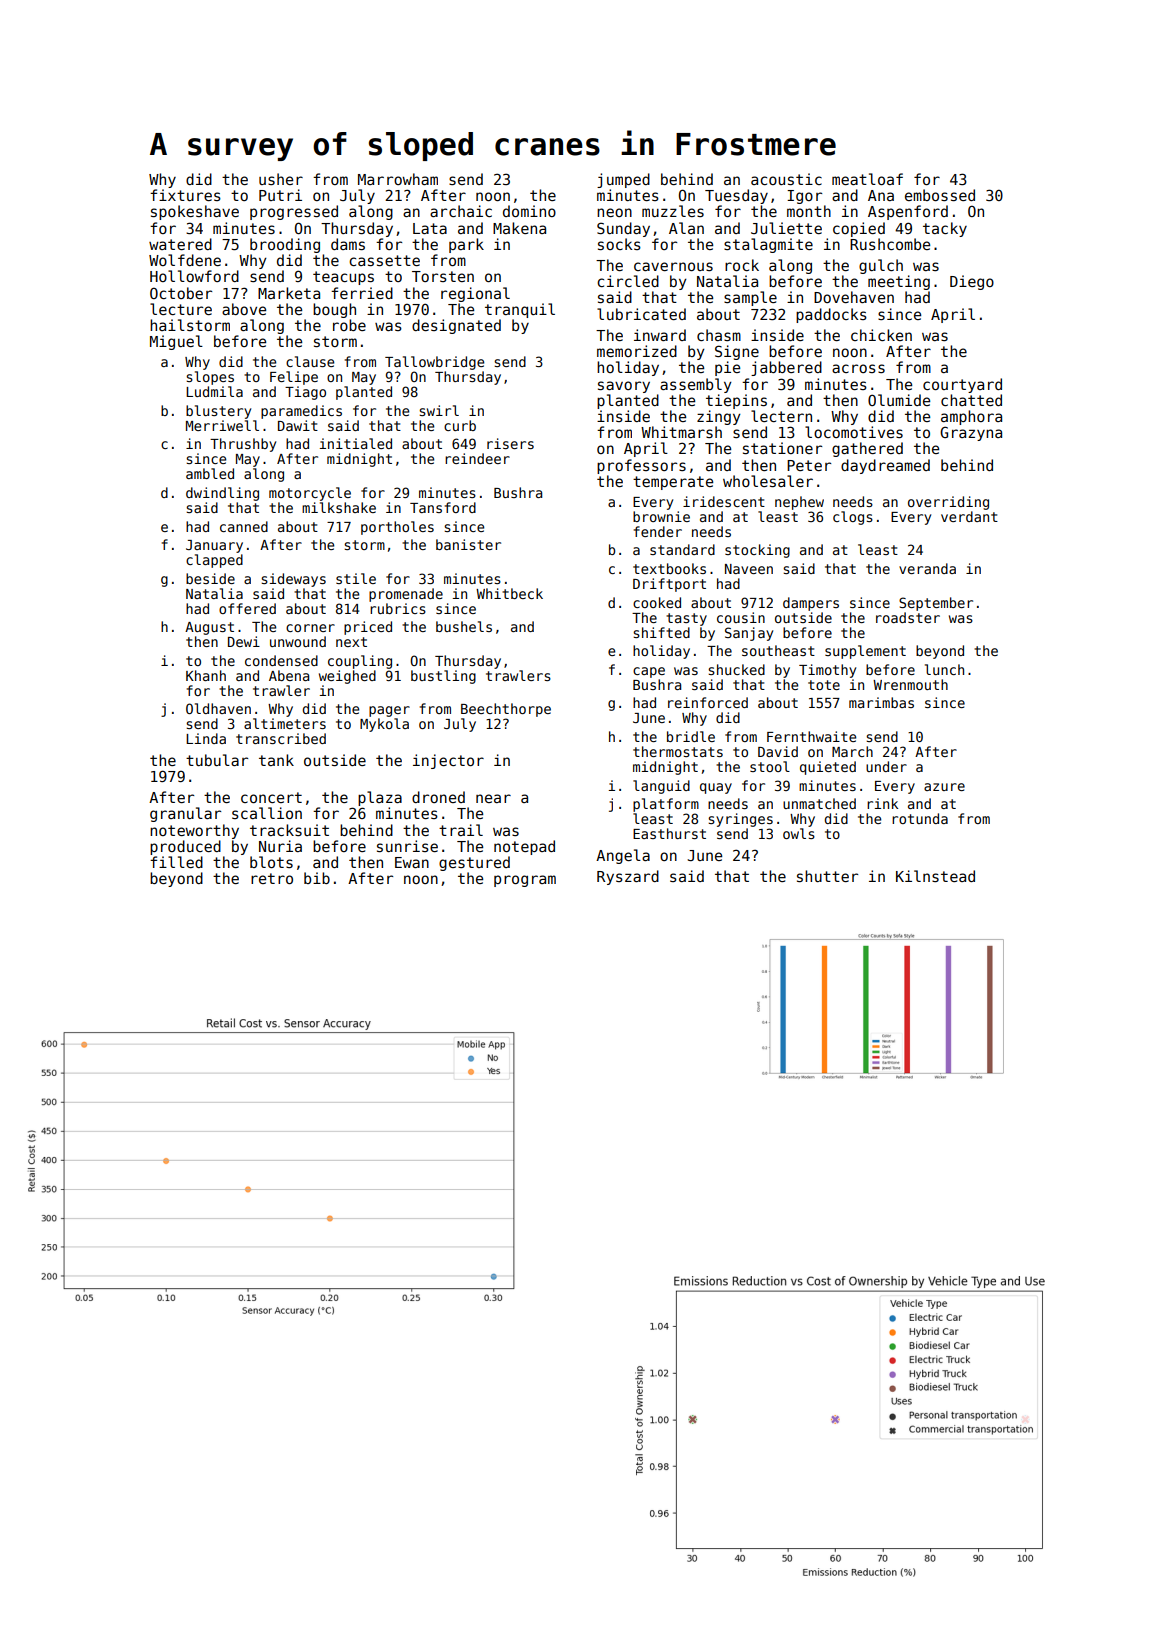 Image resolution: width=1154 pixels, height=1633 pixels. Describe the element at coordinates (867, 179) in the image. I see `meatloaf` at that location.
